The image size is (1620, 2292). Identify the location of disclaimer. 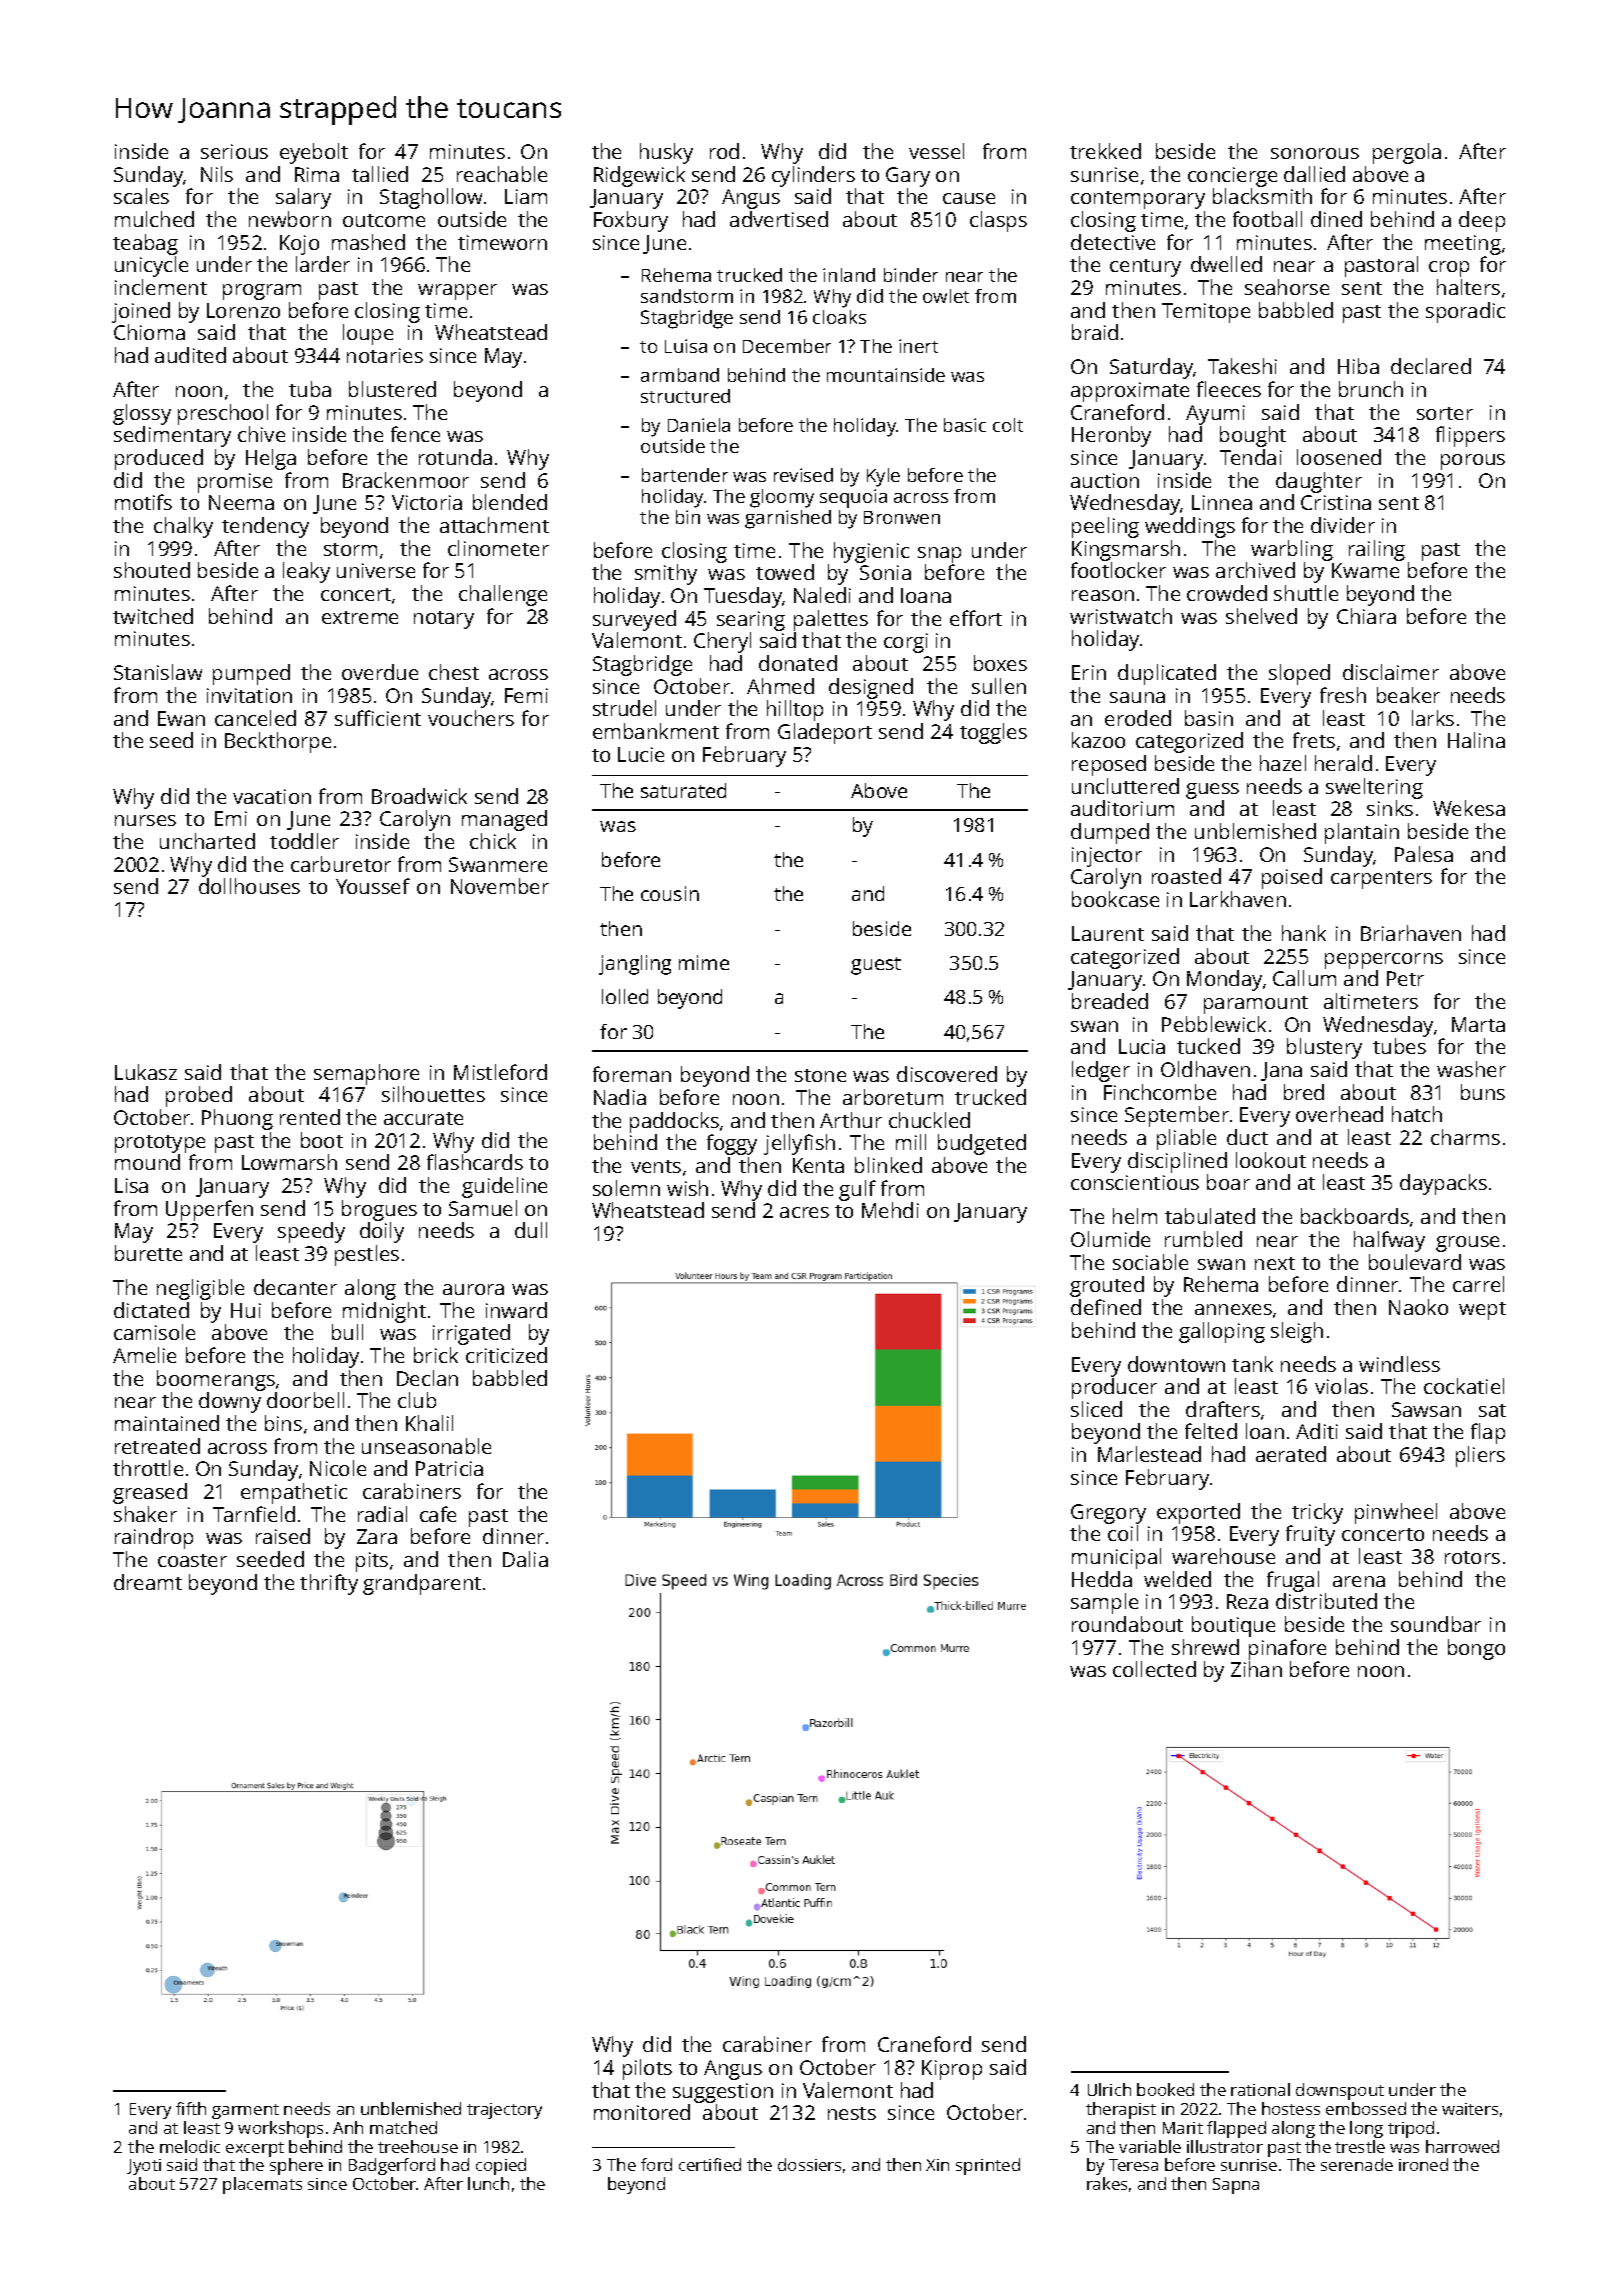
(1391, 672).
